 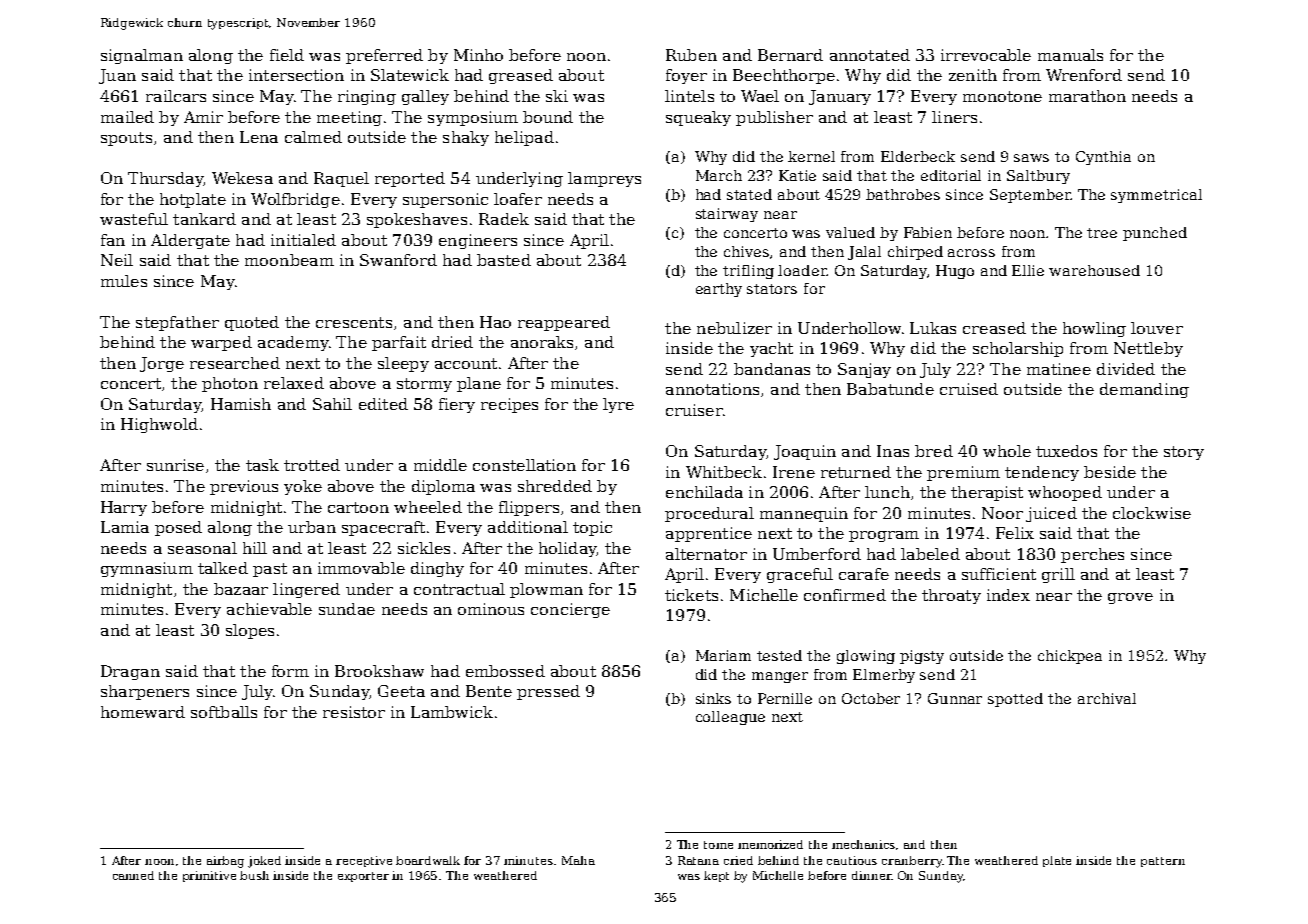 What do you see at coordinates (478, 55) in the document?
I see `Minho` at bounding box center [478, 55].
